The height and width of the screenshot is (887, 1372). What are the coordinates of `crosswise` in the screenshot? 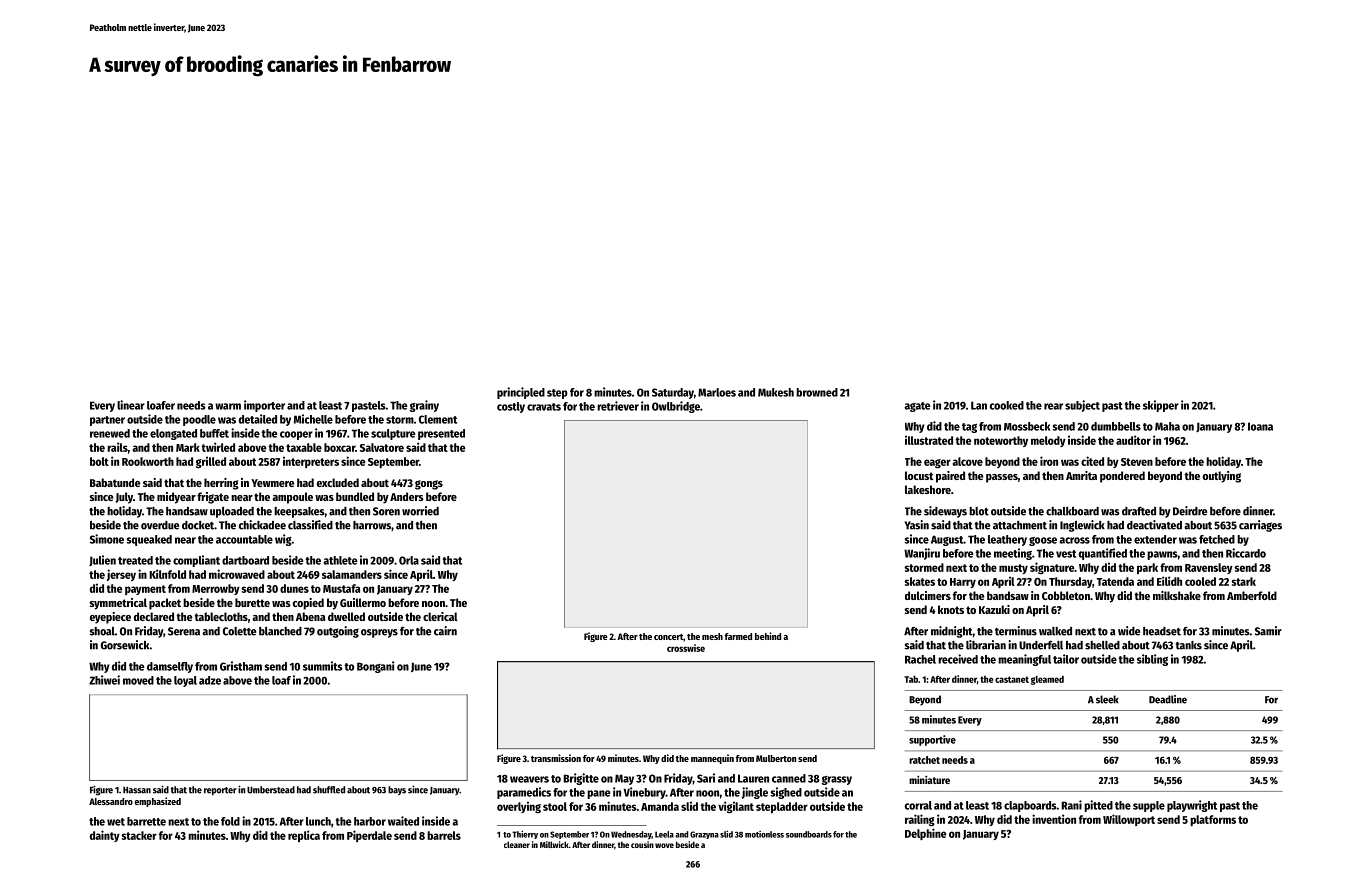 It's located at (686, 648).
